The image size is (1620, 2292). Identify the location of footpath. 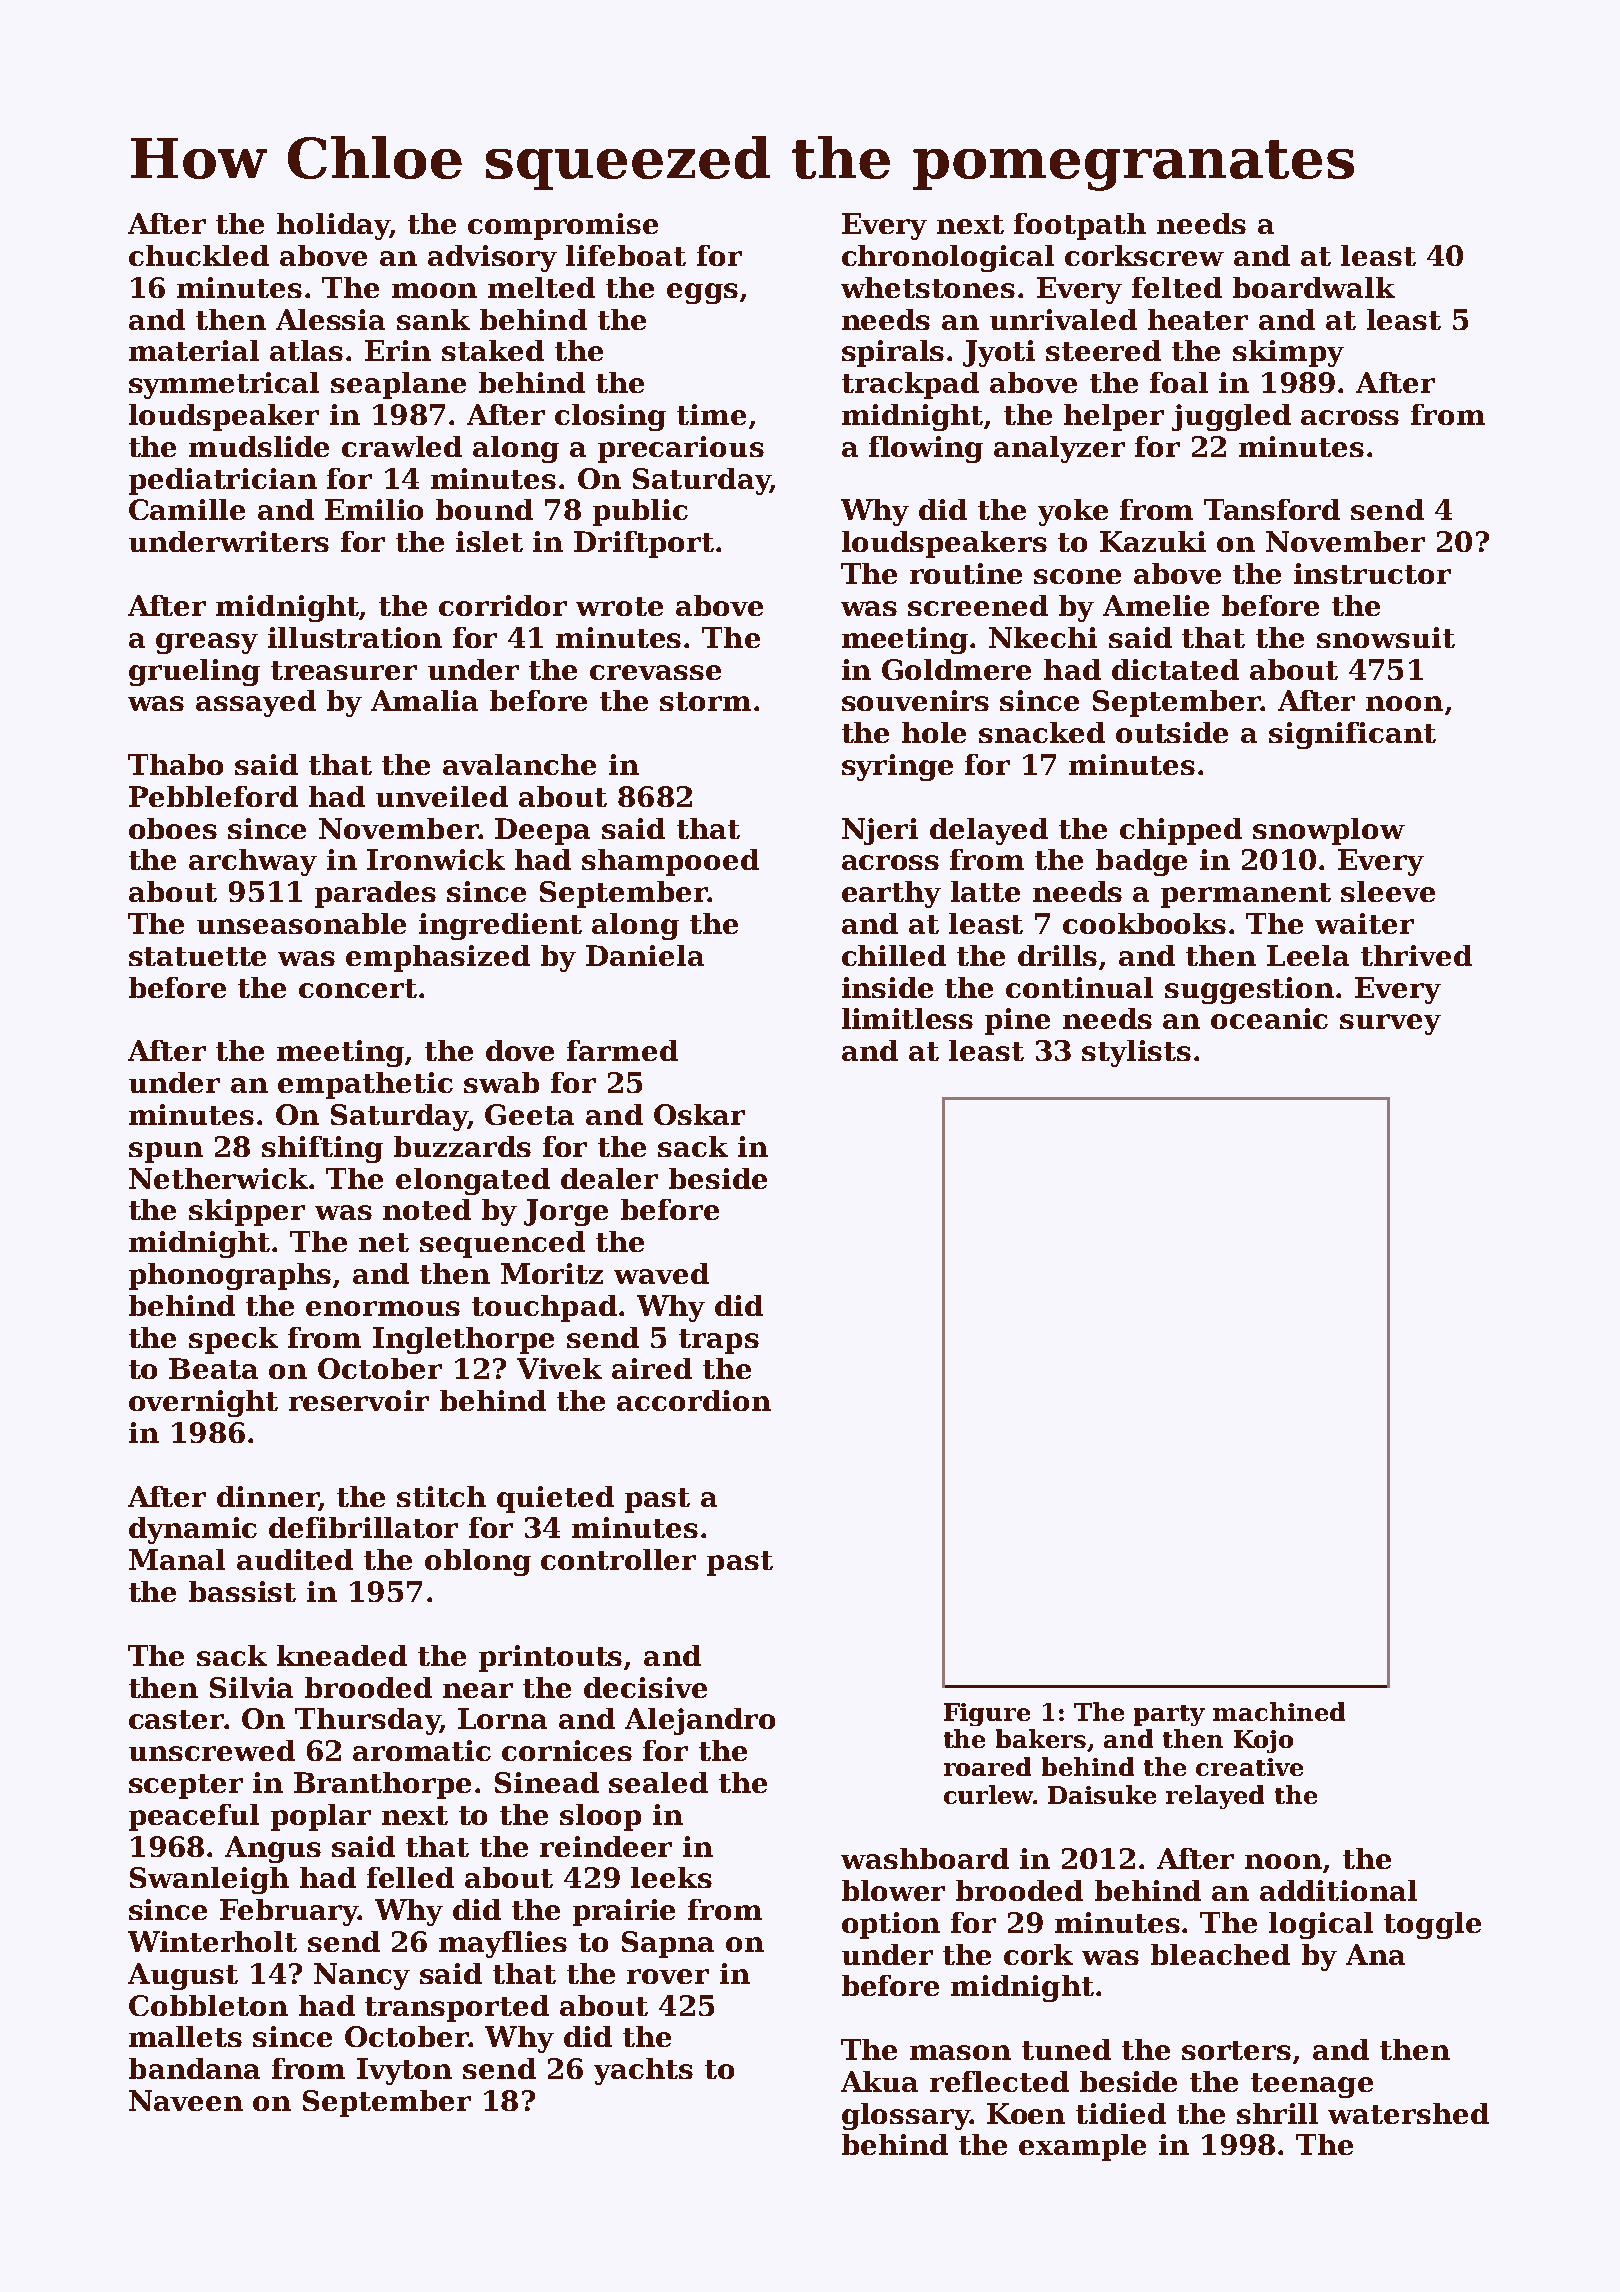
(1080, 226).
